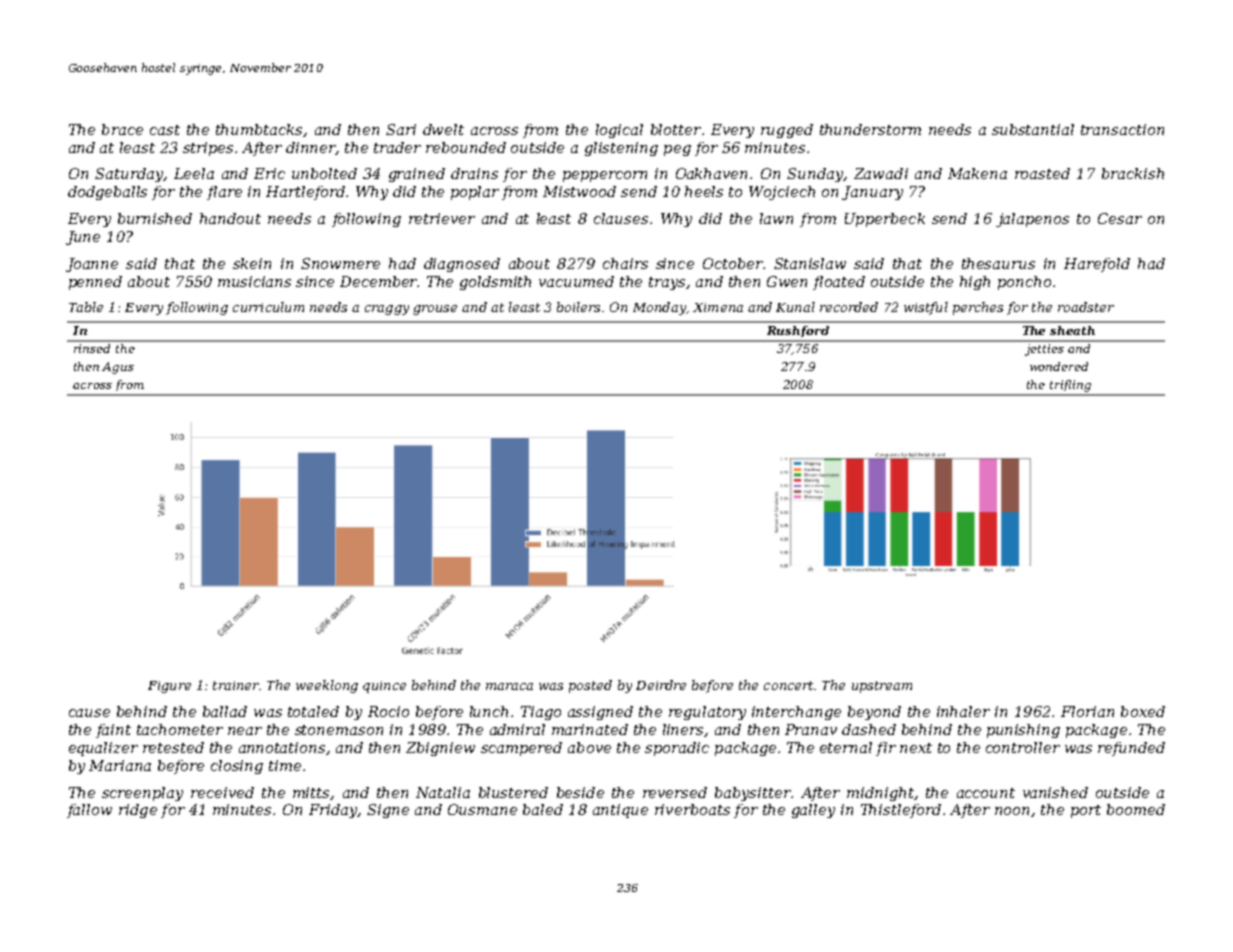 The width and height of the screenshot is (1233, 952). What do you see at coordinates (122, 129) in the screenshot?
I see `brace` at bounding box center [122, 129].
